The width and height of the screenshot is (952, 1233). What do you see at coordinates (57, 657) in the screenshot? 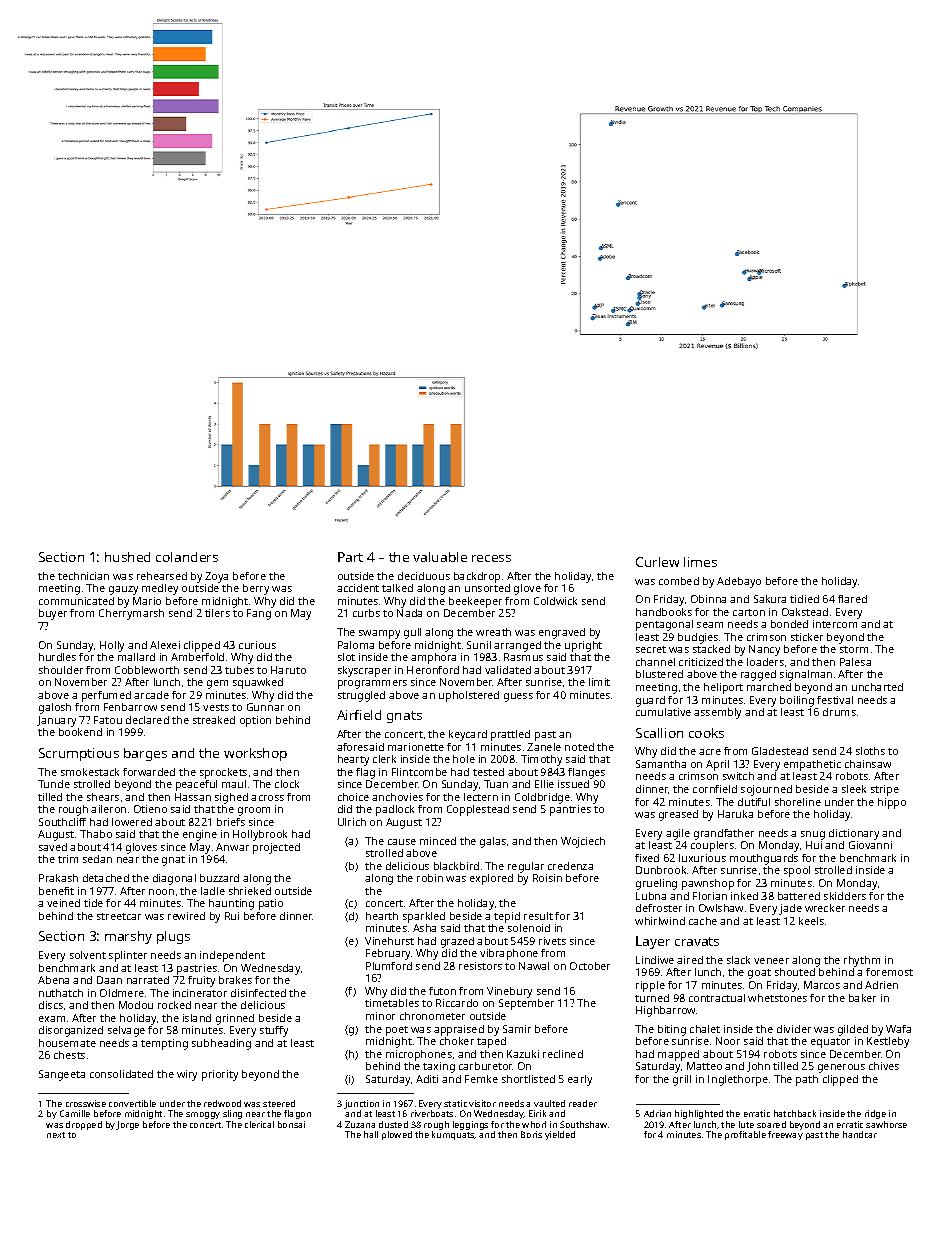
I see `hurdles` at bounding box center [57, 657].
